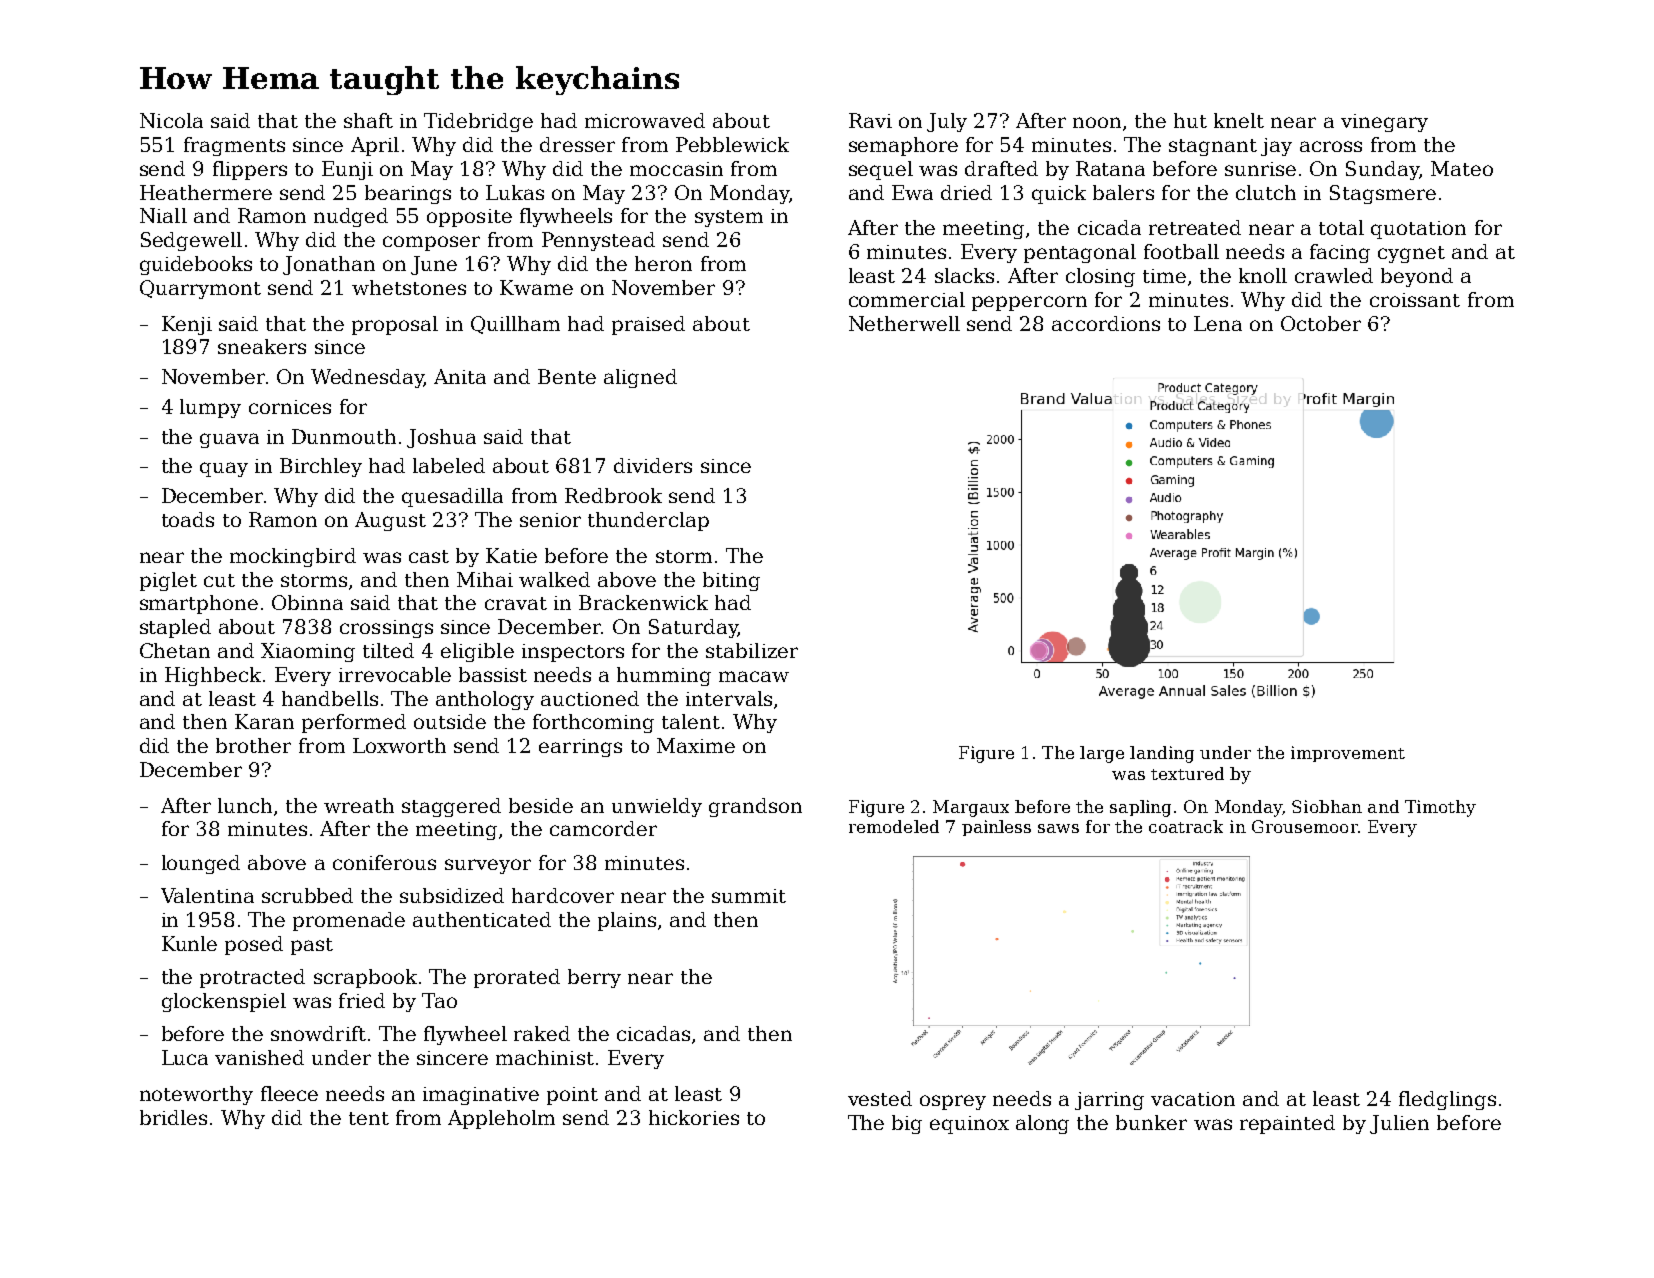 The image size is (1654, 1278). Describe the element at coordinates (732, 144) in the page. I see `Pebblewick` at that location.
